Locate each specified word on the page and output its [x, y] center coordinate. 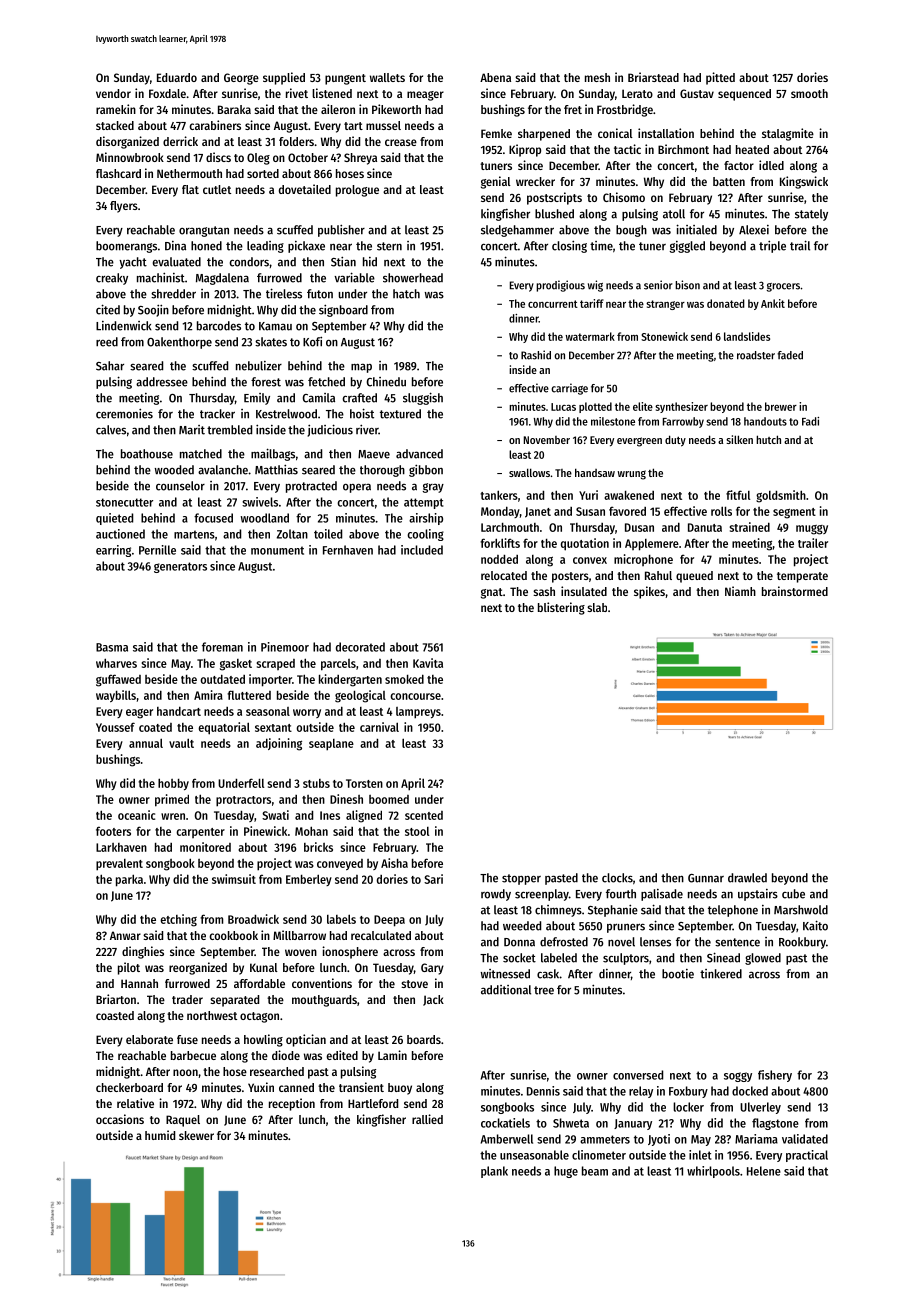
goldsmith [781, 496]
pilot [129, 968]
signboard [343, 310]
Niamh [740, 591]
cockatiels [505, 1123]
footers [113, 831]
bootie [678, 974]
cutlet [217, 189]
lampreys [418, 713]
